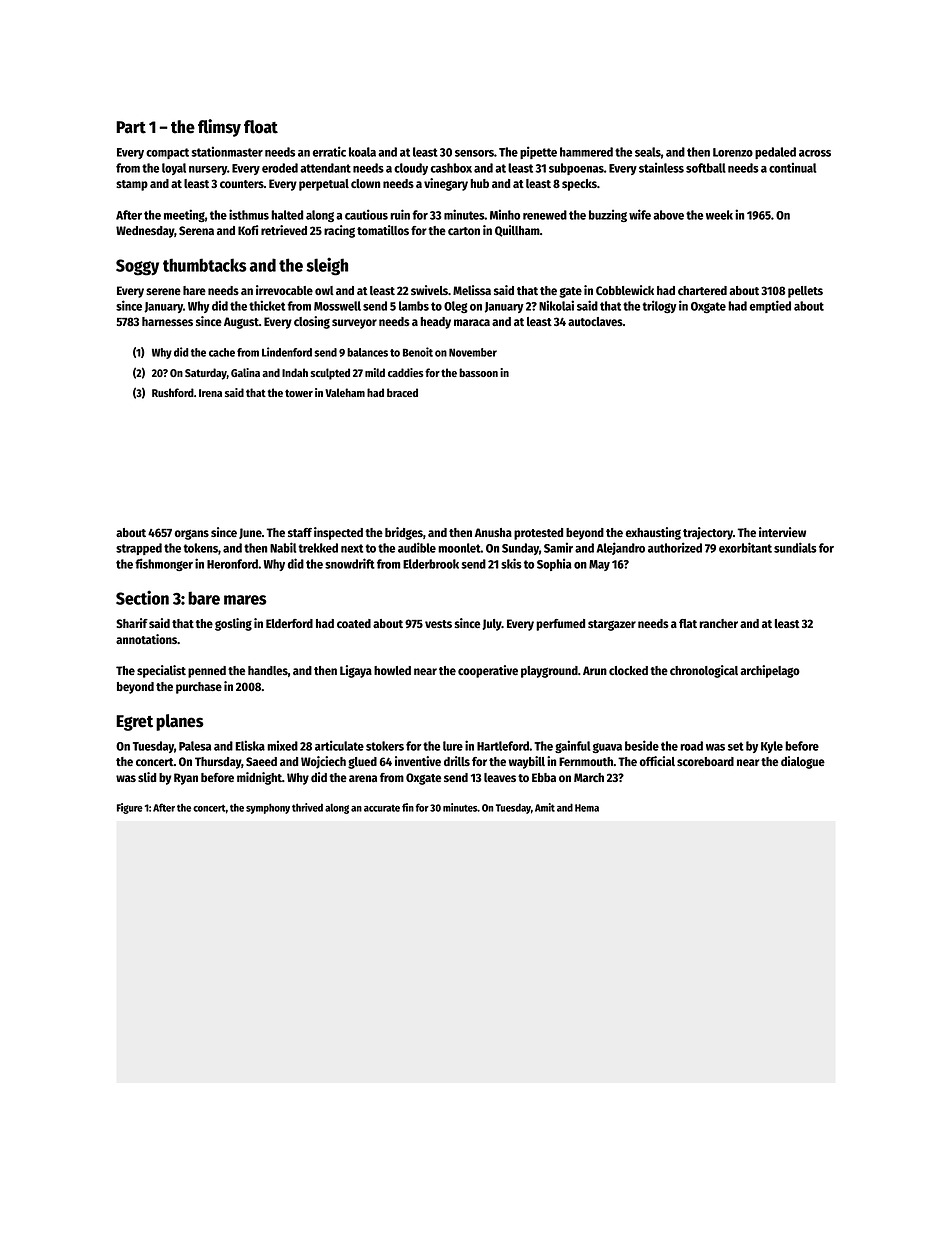 This page has height=1233, width=952. Describe the element at coordinates (745, 547) in the page. I see `exorbitant` at that location.
